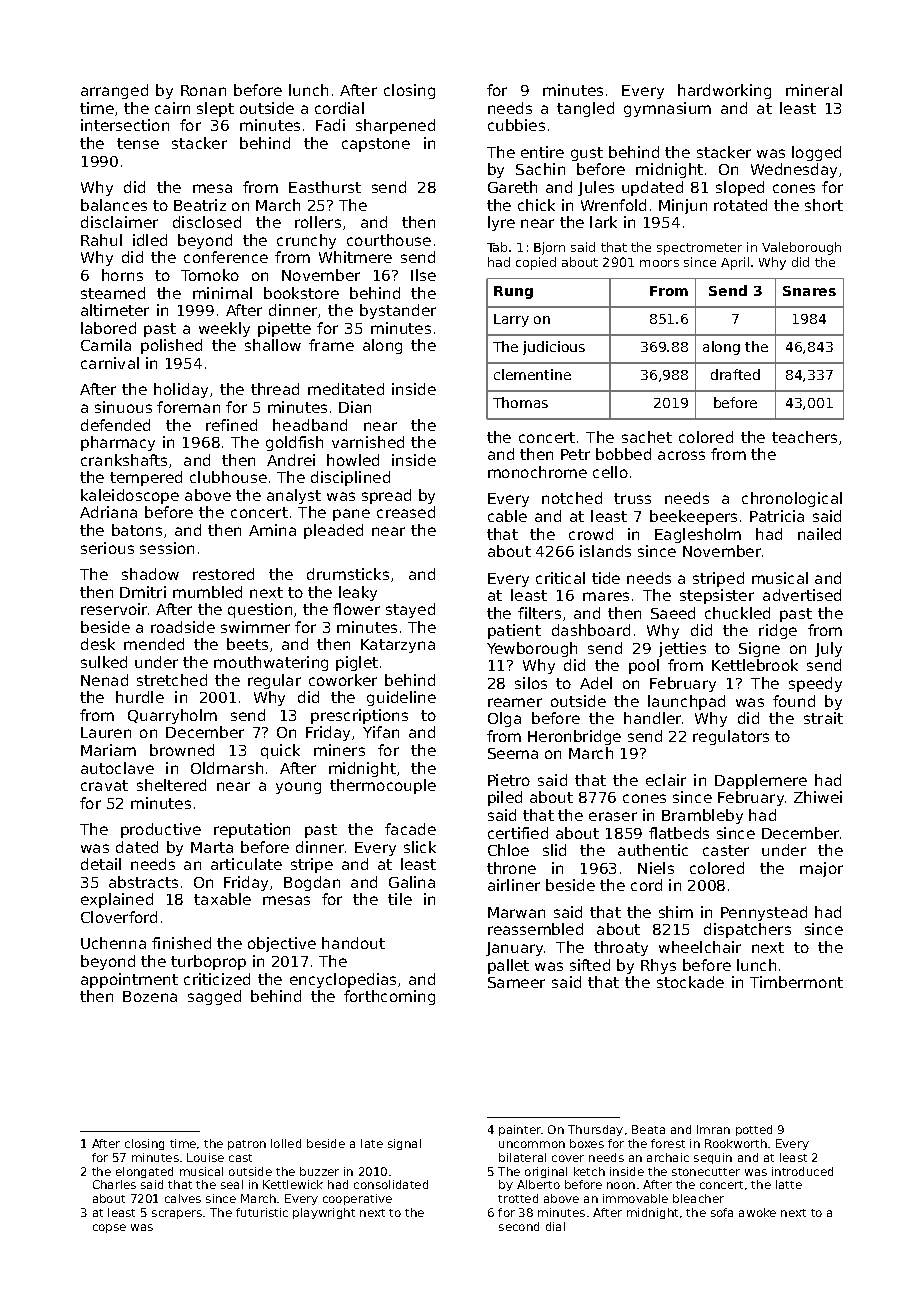 This screenshot has height=1314, width=924. What do you see at coordinates (596, 683) in the screenshot?
I see `Adel` at bounding box center [596, 683].
